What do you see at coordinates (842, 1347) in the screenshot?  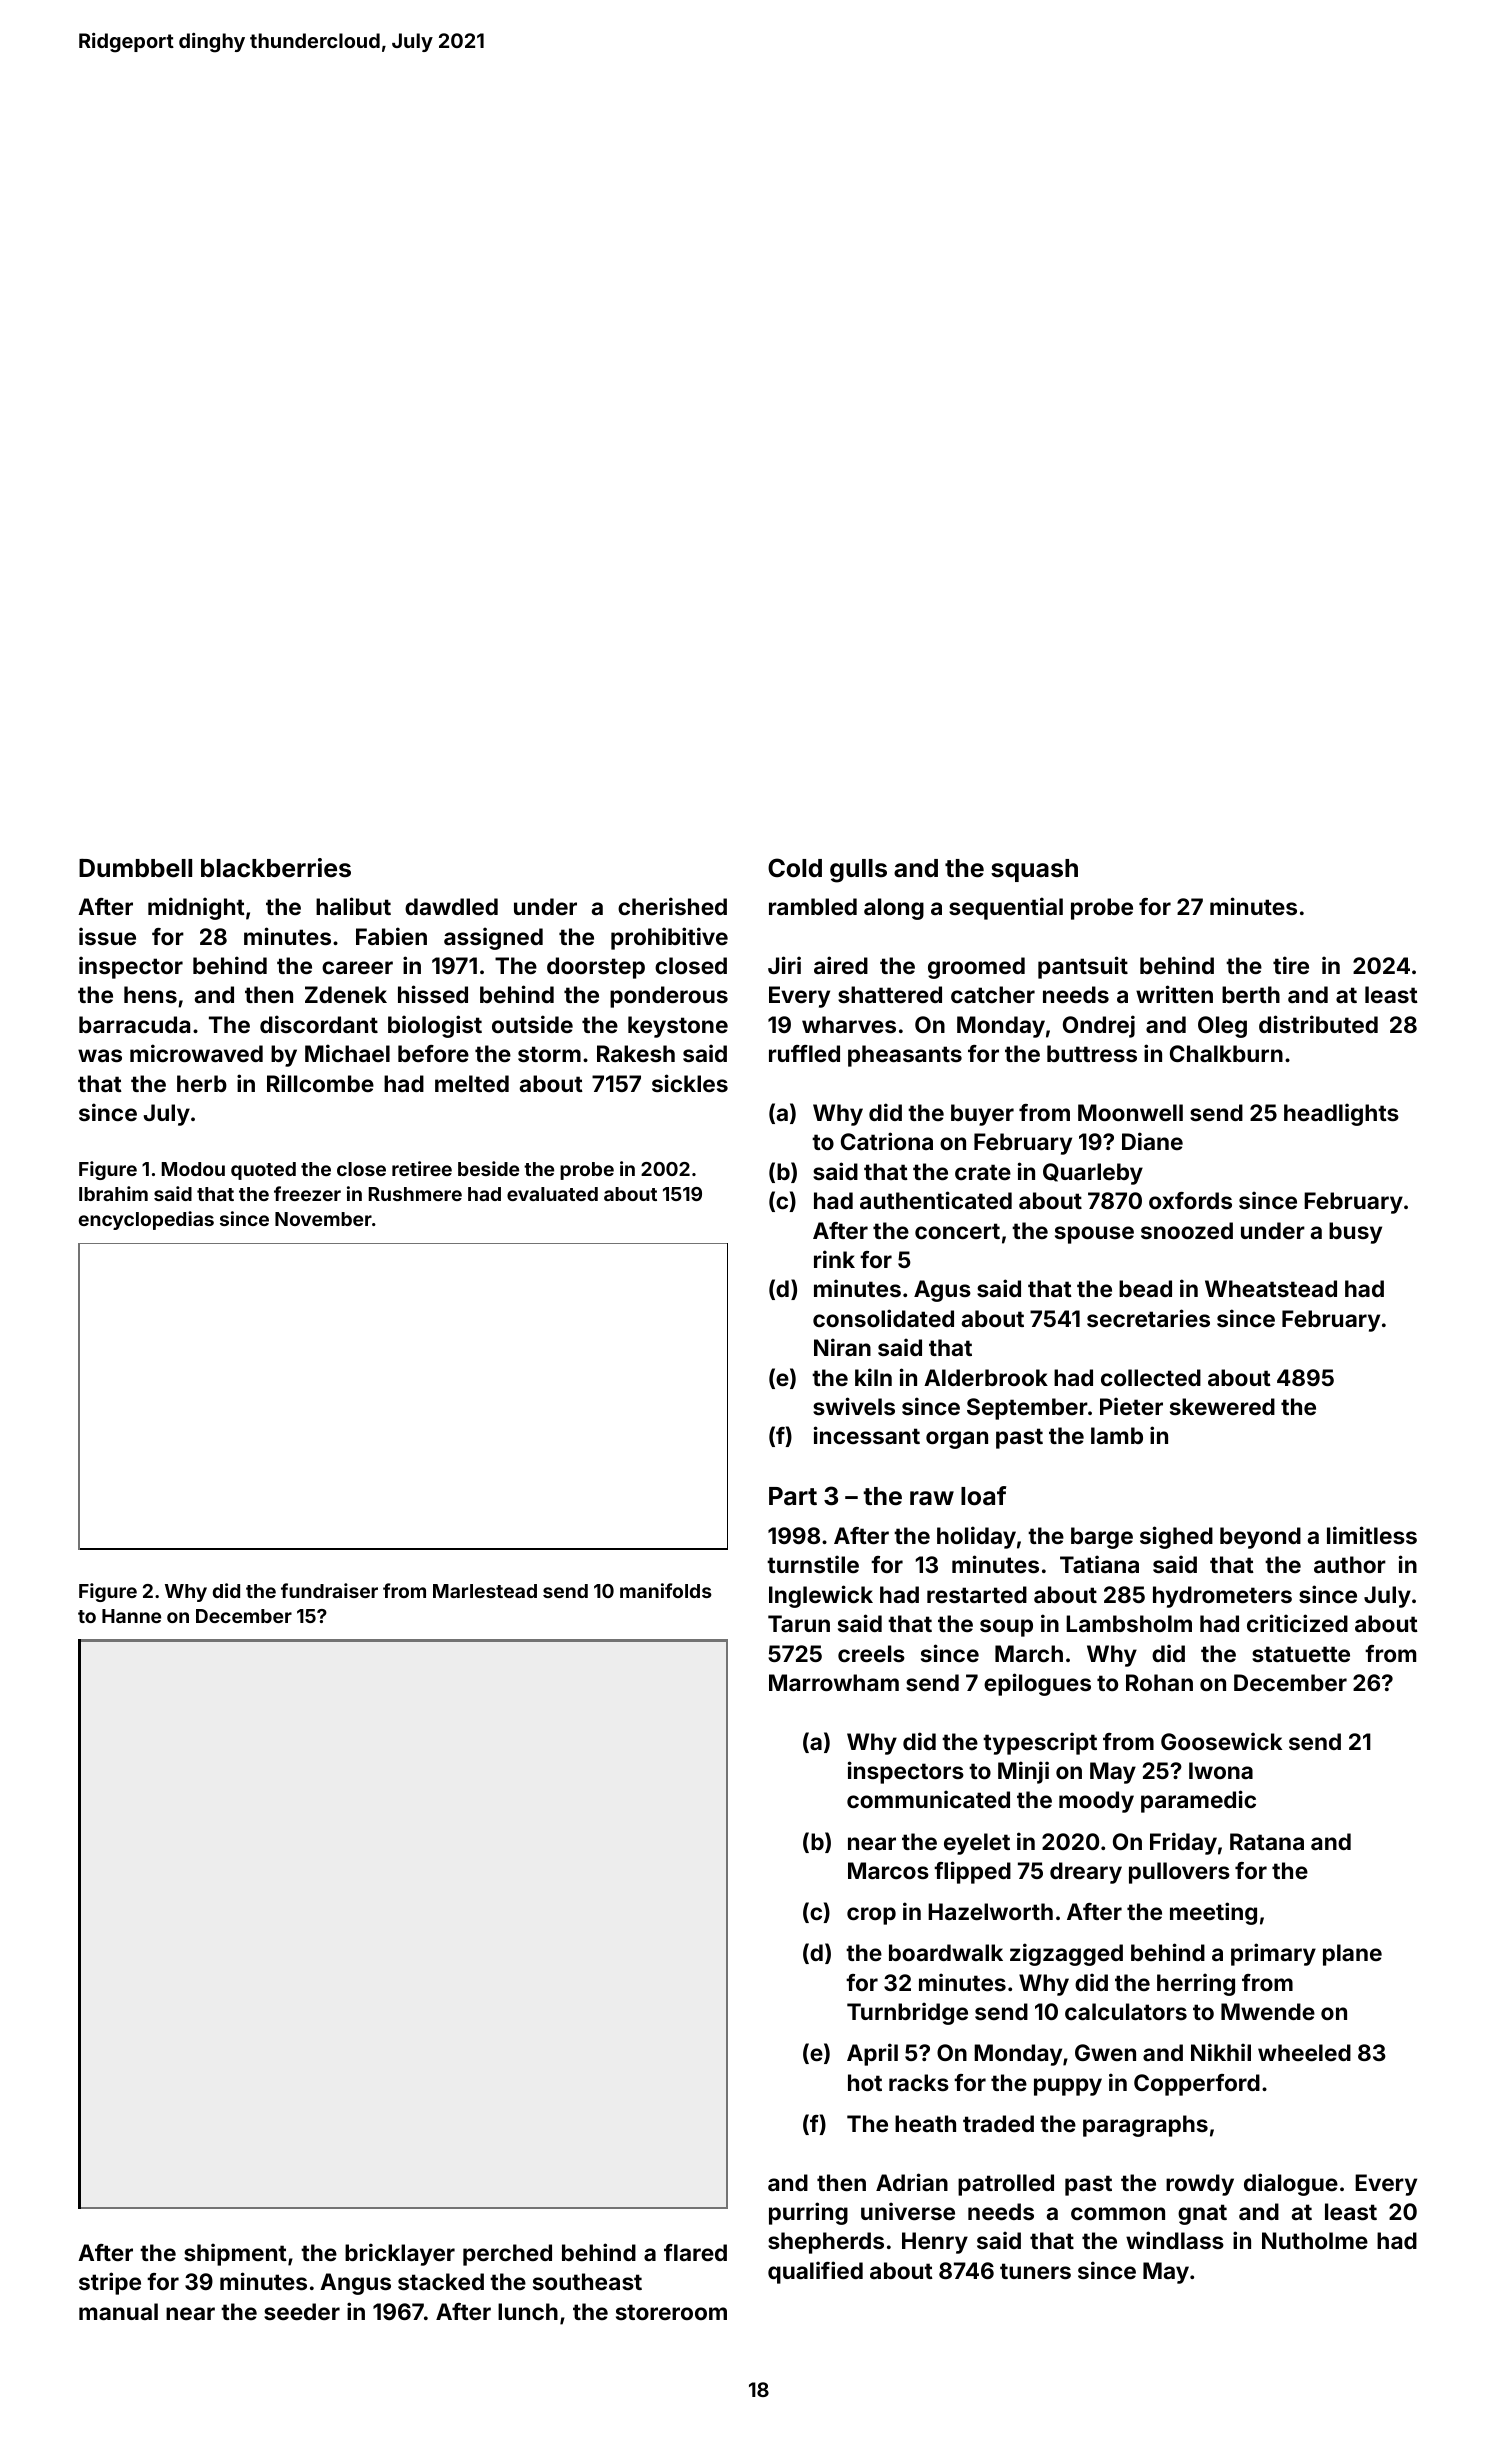 I see `Niran` at bounding box center [842, 1347].
